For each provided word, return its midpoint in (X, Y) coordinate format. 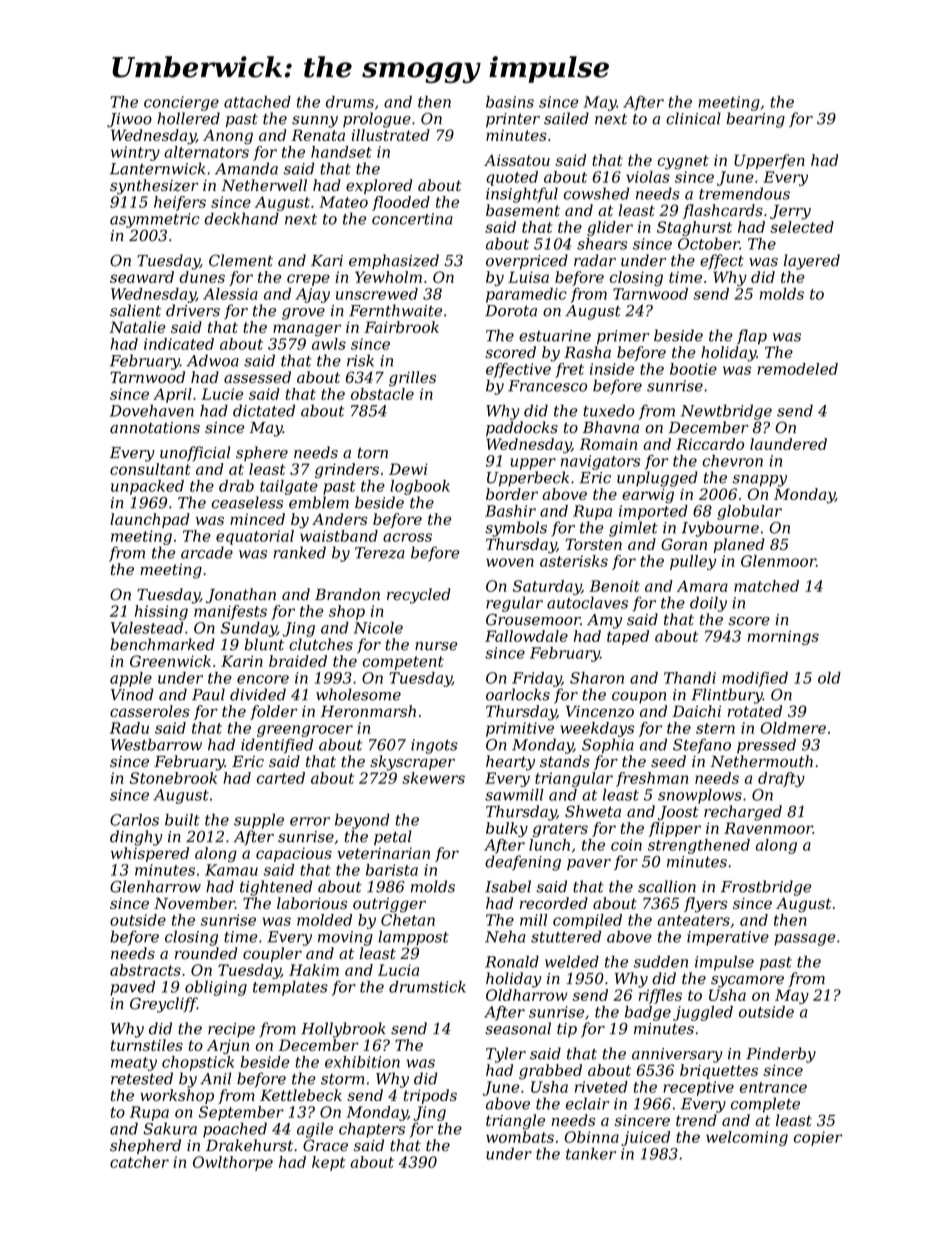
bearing (755, 120)
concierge (181, 103)
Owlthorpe (233, 1163)
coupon (639, 698)
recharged (743, 813)
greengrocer (305, 731)
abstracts (145, 970)
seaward (142, 277)
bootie (693, 369)
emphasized (394, 261)
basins (510, 102)
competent (403, 663)
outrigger (389, 905)
